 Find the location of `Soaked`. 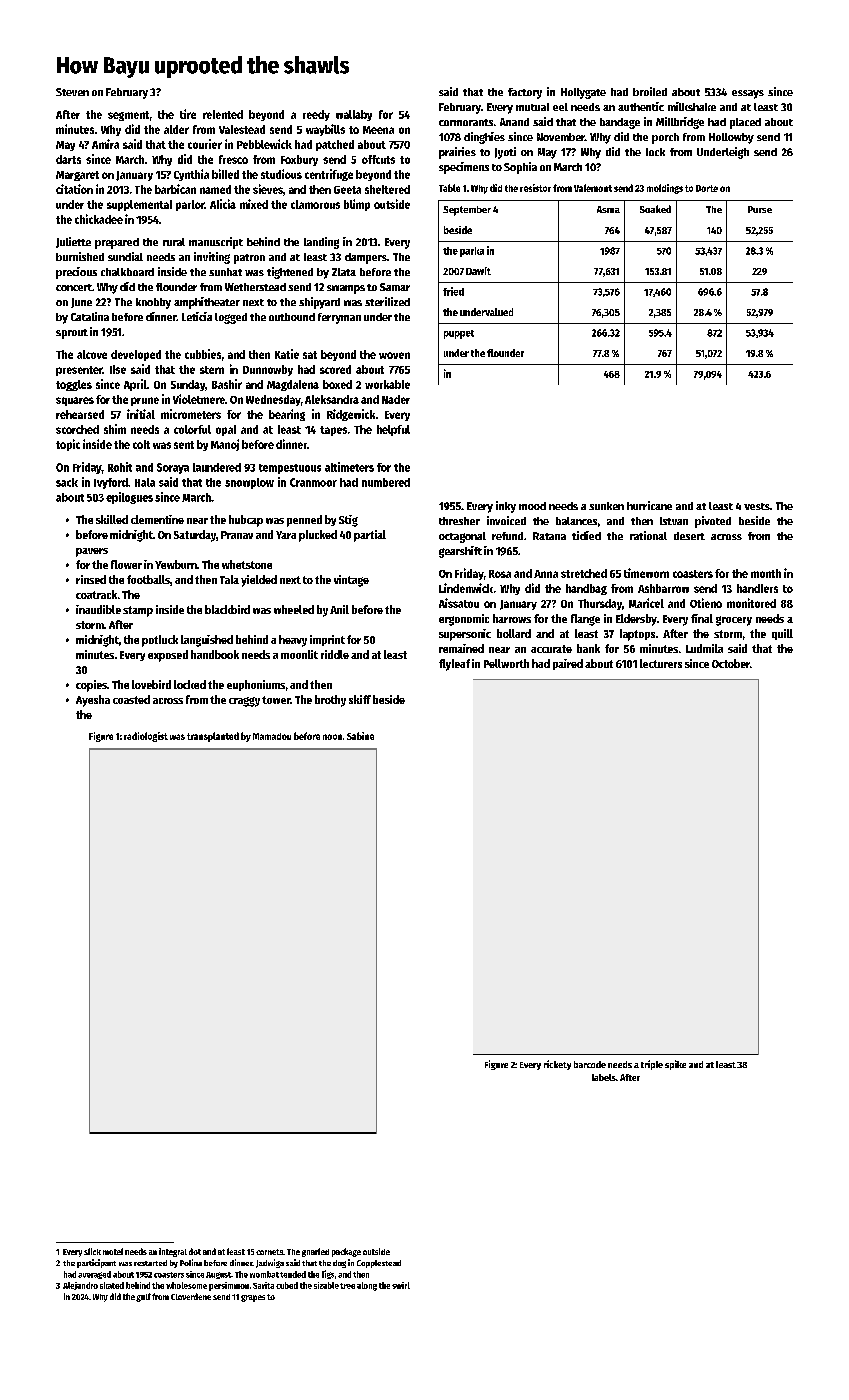

Soaked is located at coordinates (655, 209).
